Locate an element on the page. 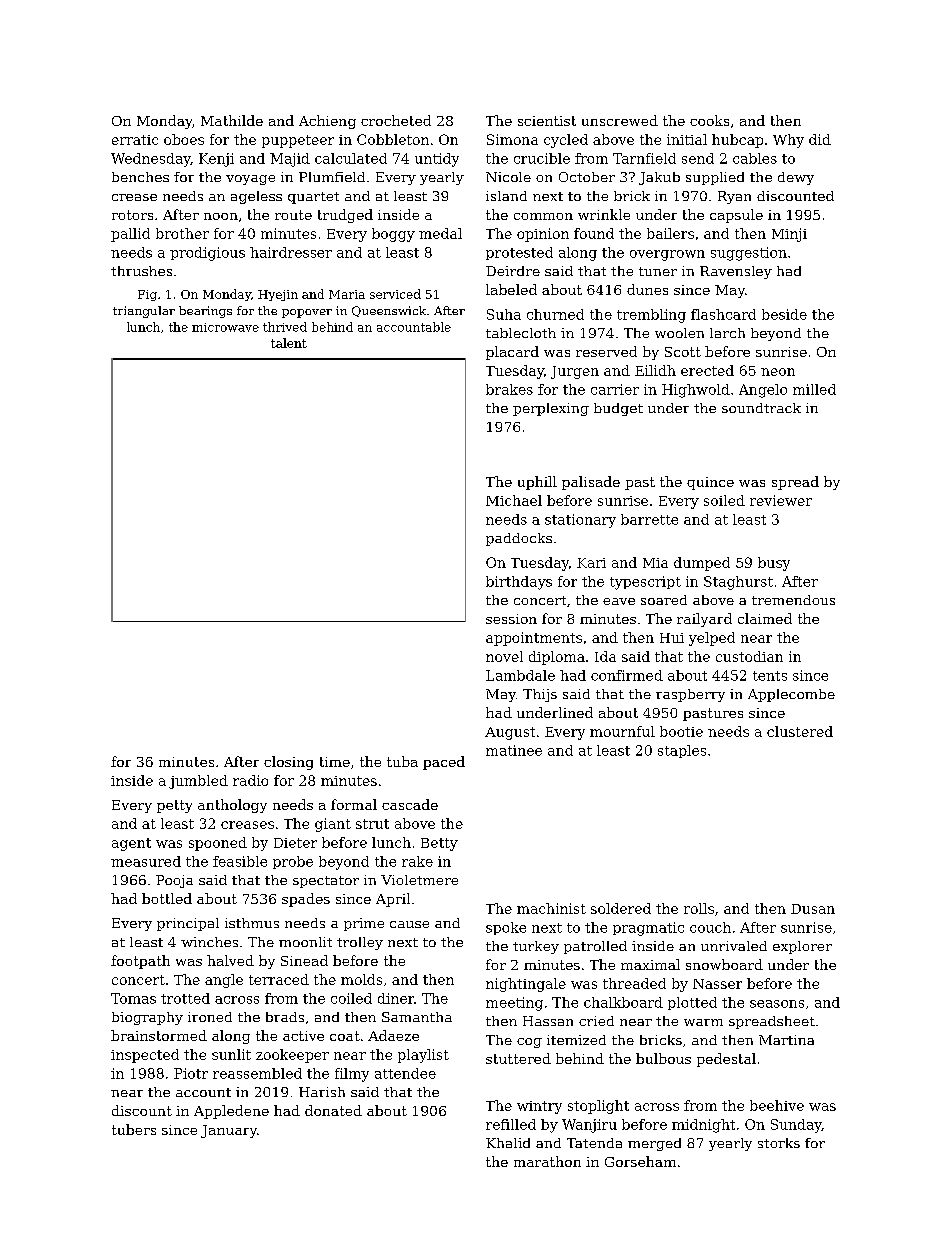  talent is located at coordinates (289, 343).
